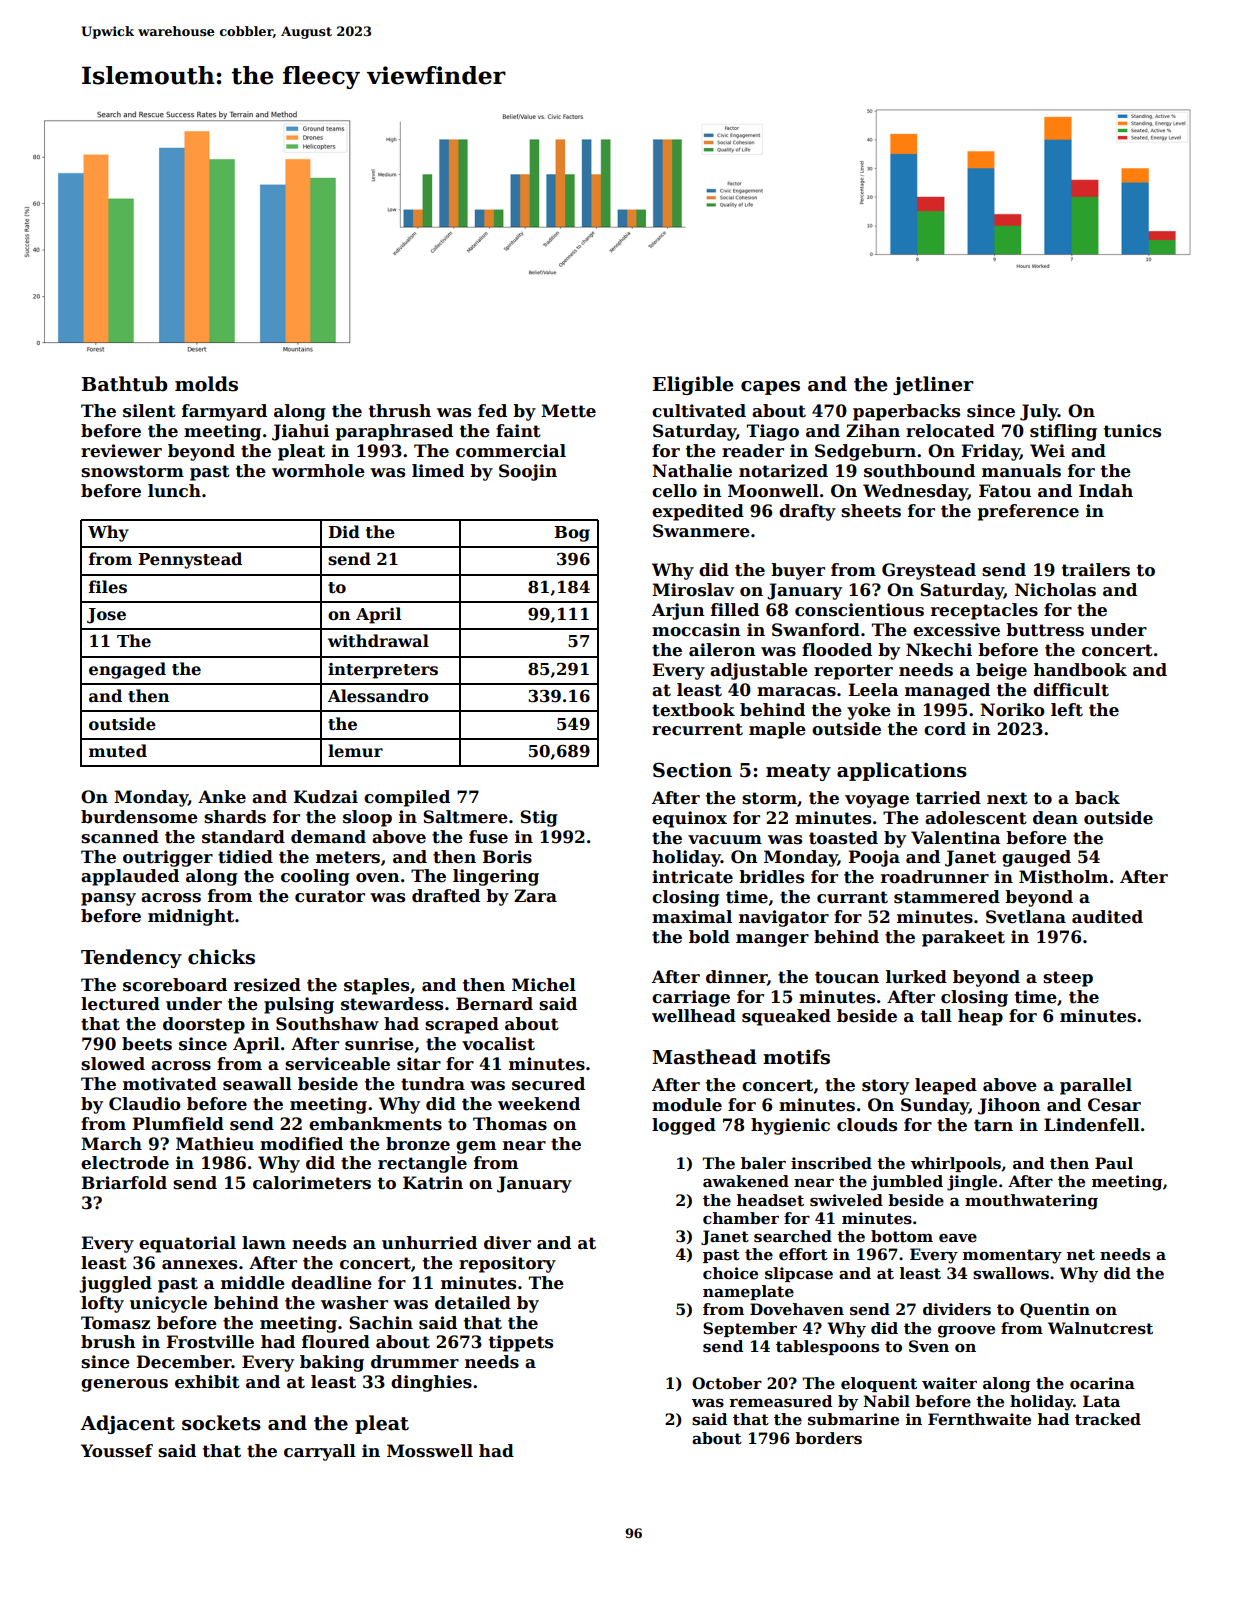 This screenshot has height=1617, width=1250. What do you see at coordinates (693, 590) in the screenshot?
I see `Miroslav` at bounding box center [693, 590].
